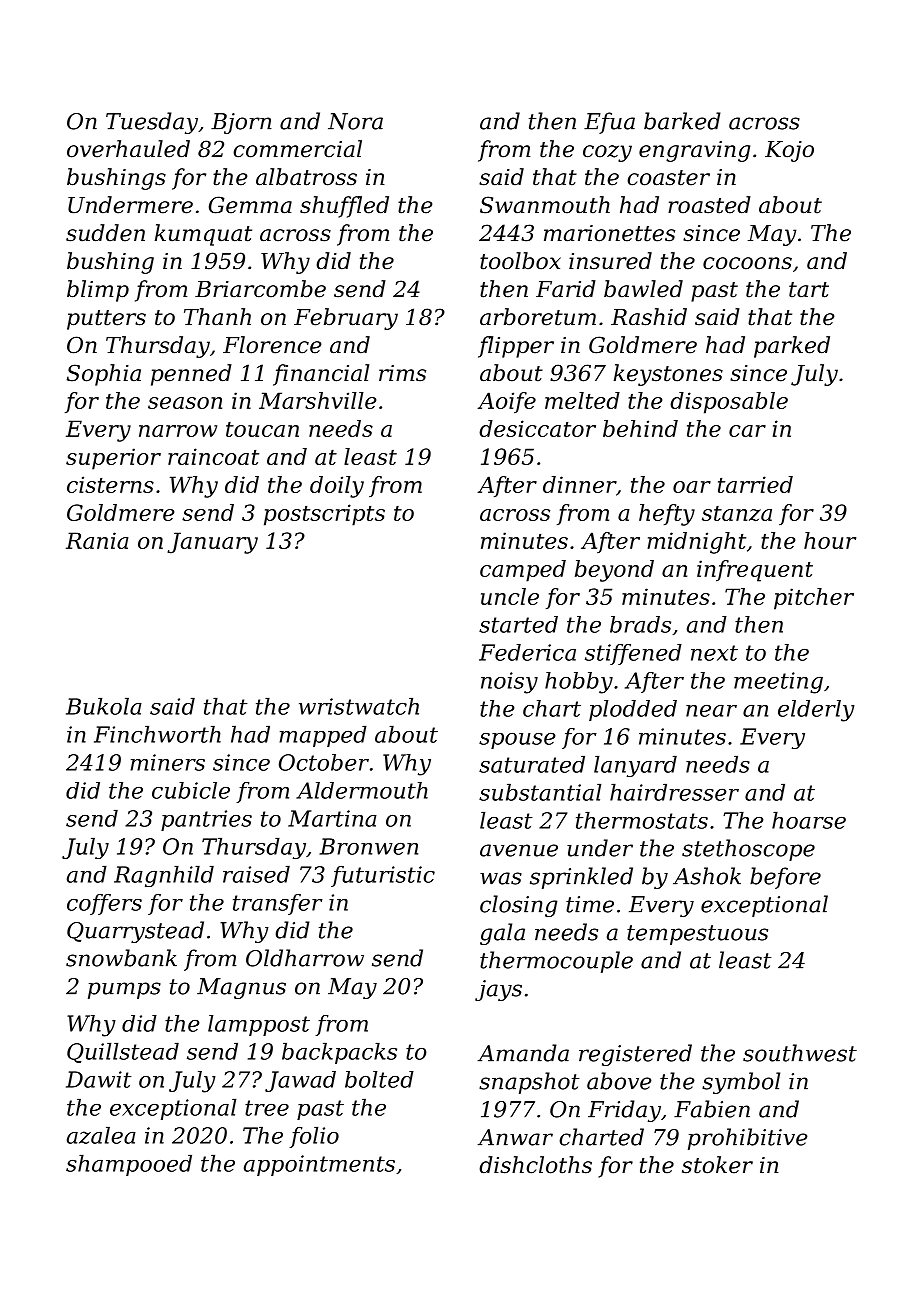  I want to click on pitcher, so click(814, 599).
